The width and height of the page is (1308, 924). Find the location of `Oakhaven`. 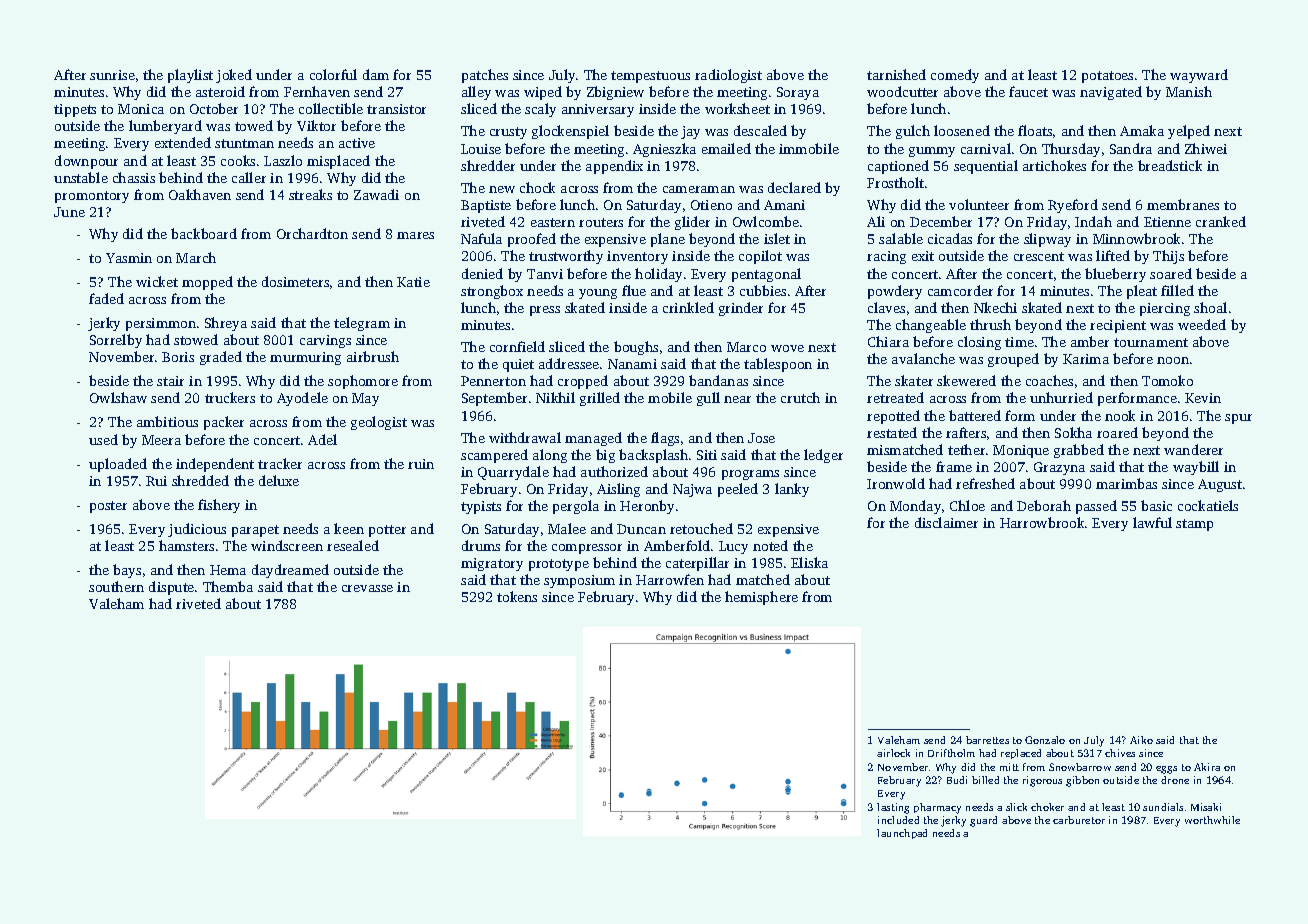

Oakhaven is located at coordinates (200, 194).
